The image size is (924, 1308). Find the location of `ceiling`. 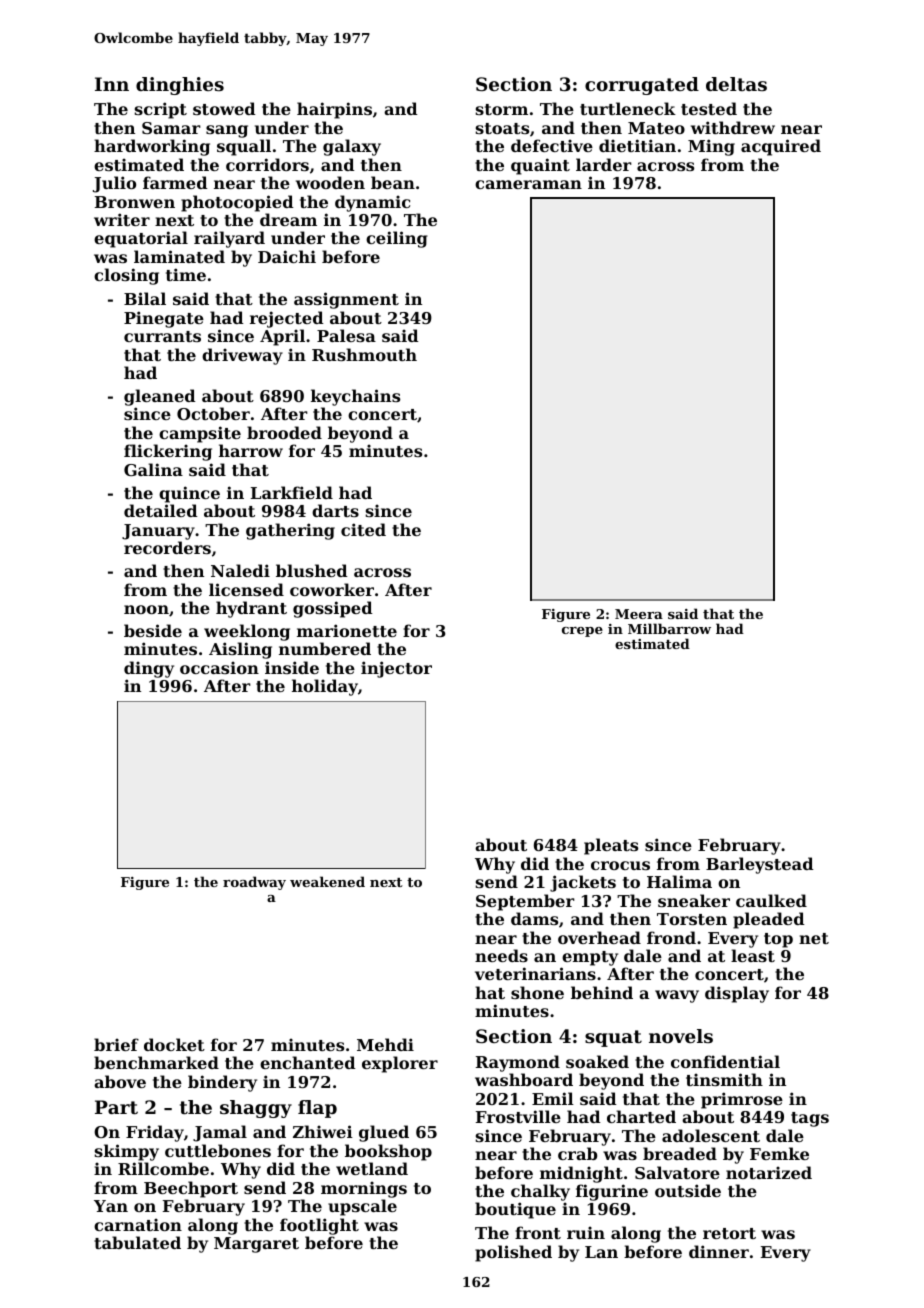

ceiling is located at coordinates (397, 239).
